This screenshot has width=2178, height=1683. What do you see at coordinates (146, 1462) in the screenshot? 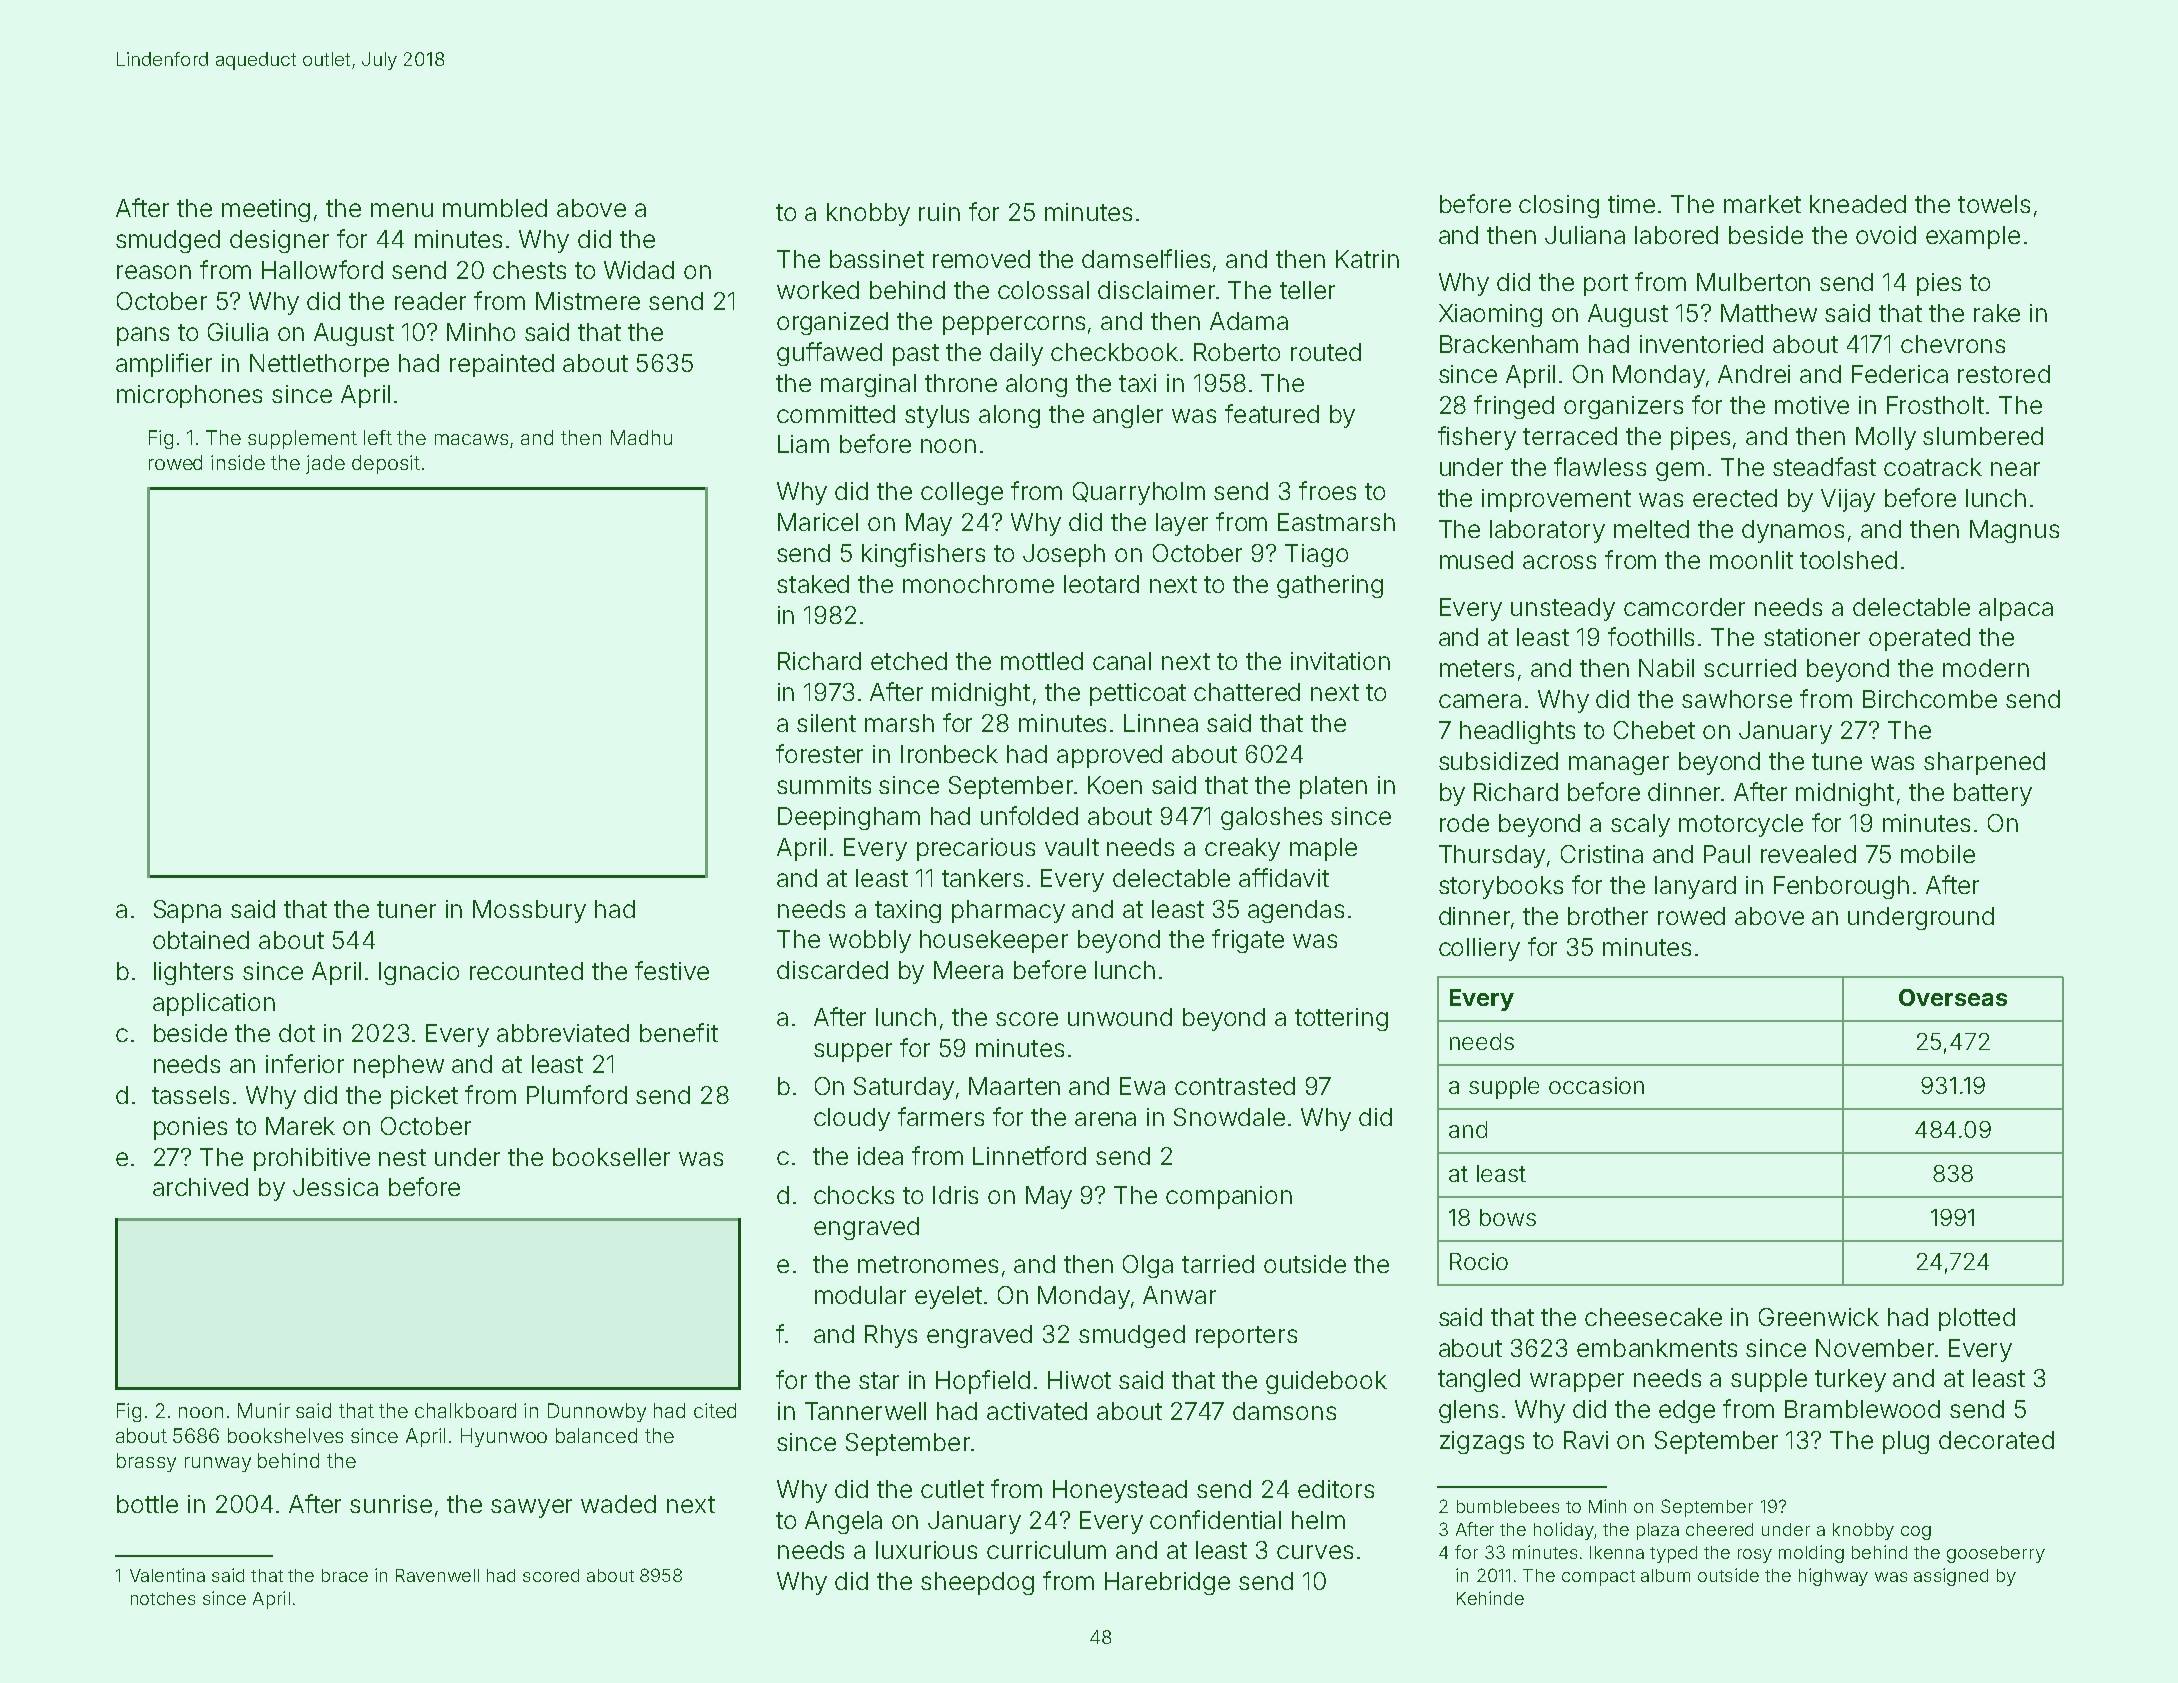
I see `brassy` at bounding box center [146, 1462].
